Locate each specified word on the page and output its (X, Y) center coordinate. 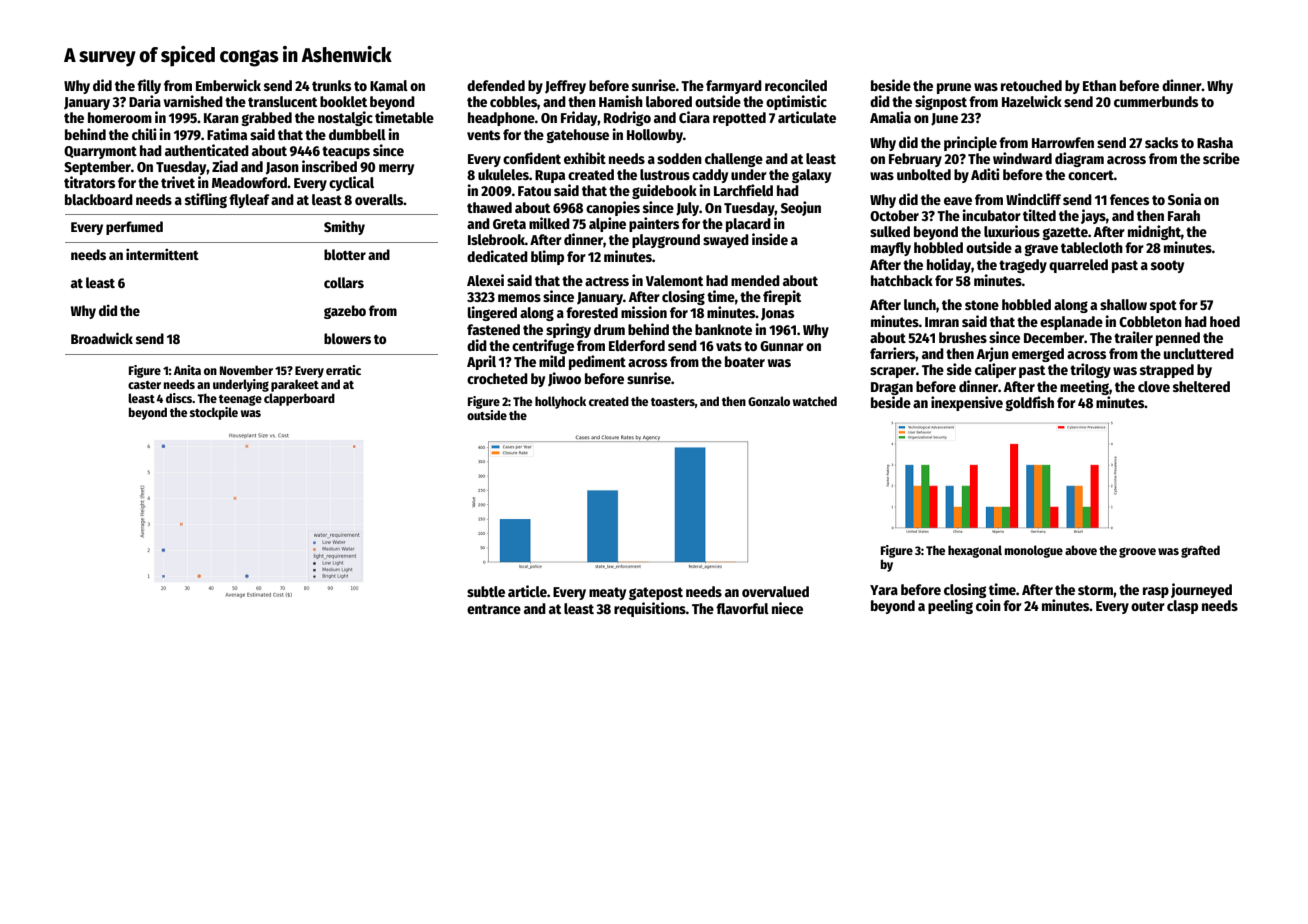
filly (149, 86)
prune (954, 88)
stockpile (214, 413)
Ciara (694, 117)
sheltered (1201, 386)
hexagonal (975, 551)
